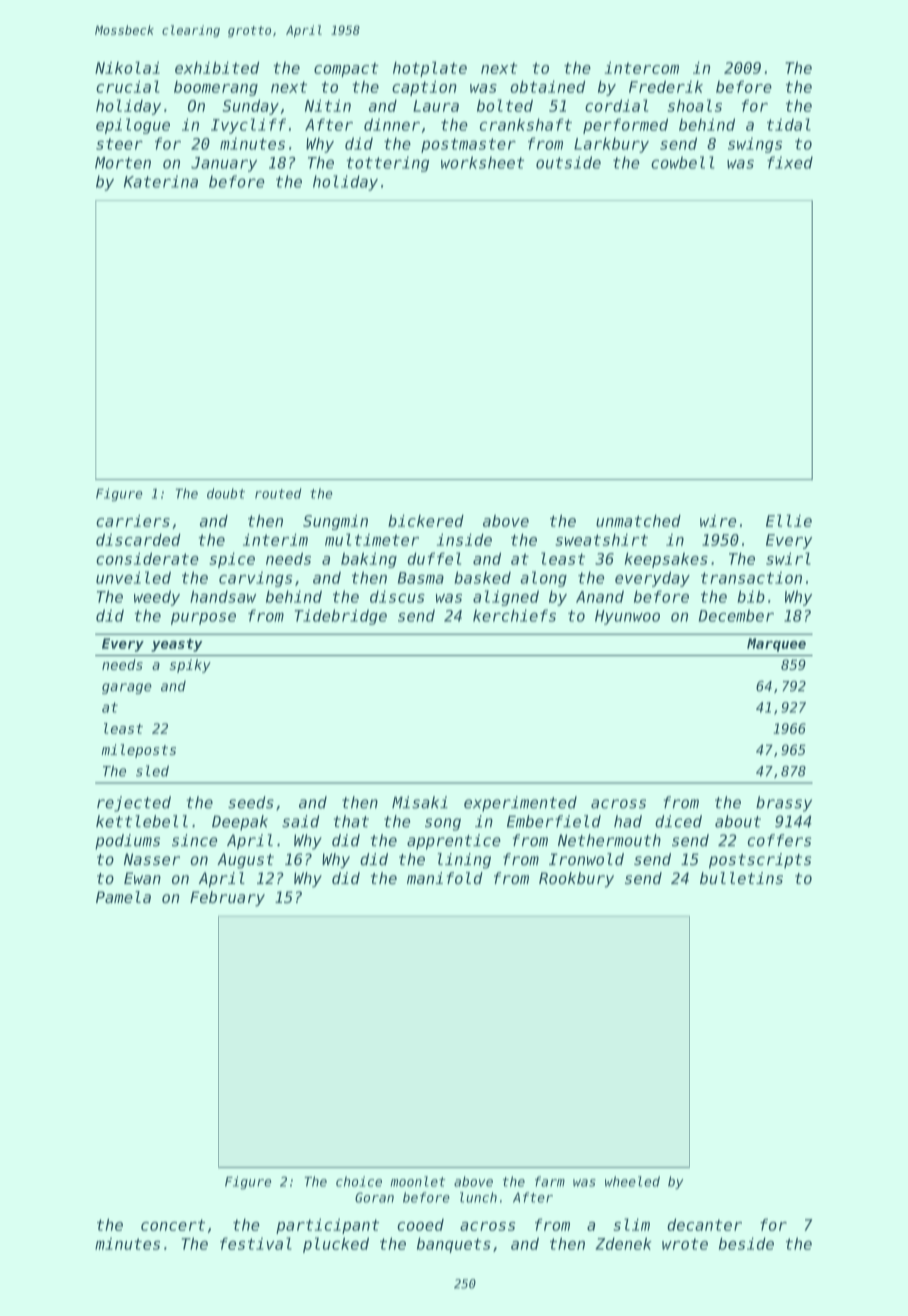  I want to click on tidal, so click(789, 124).
